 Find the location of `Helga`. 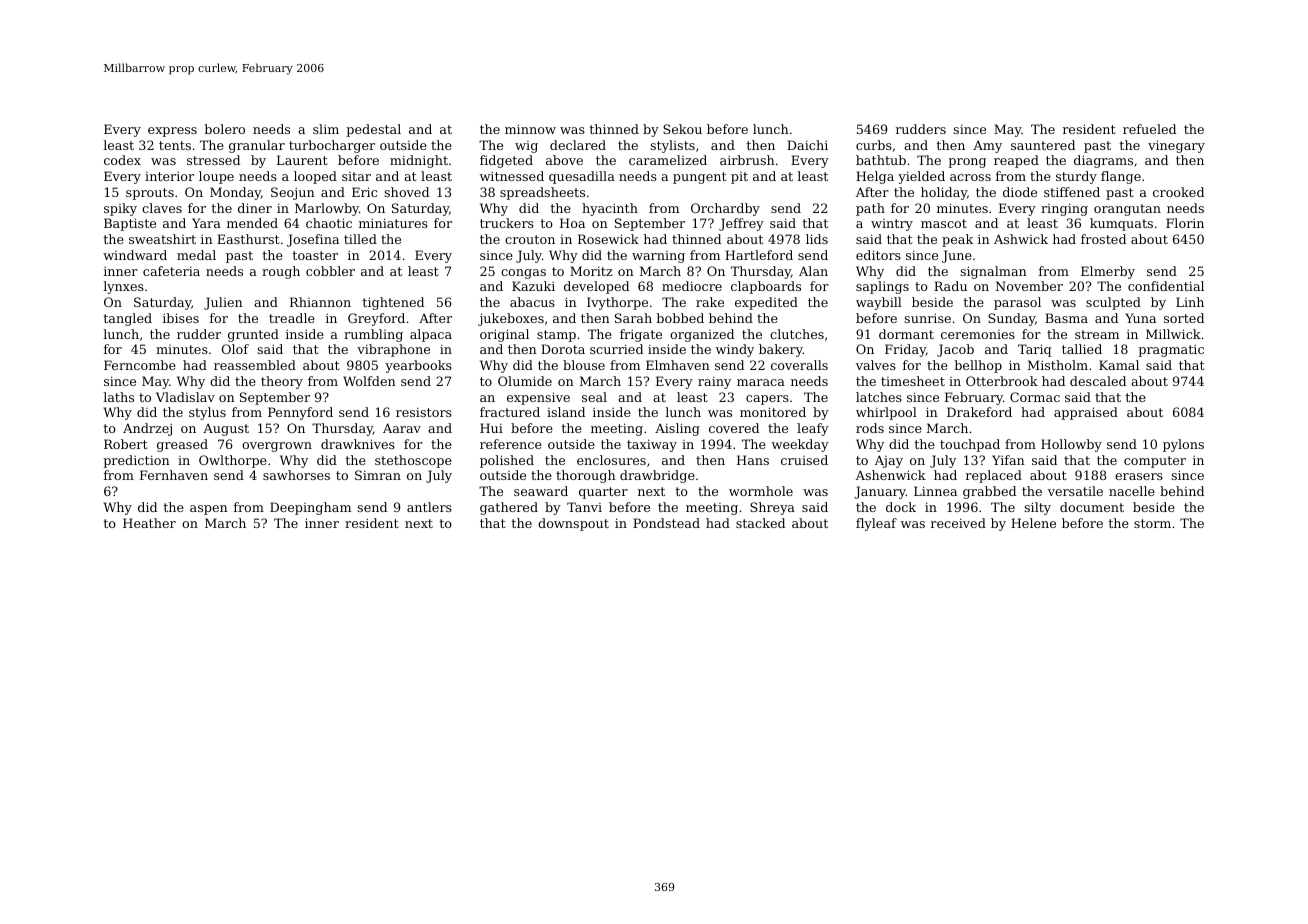

Helga is located at coordinates (875, 177).
